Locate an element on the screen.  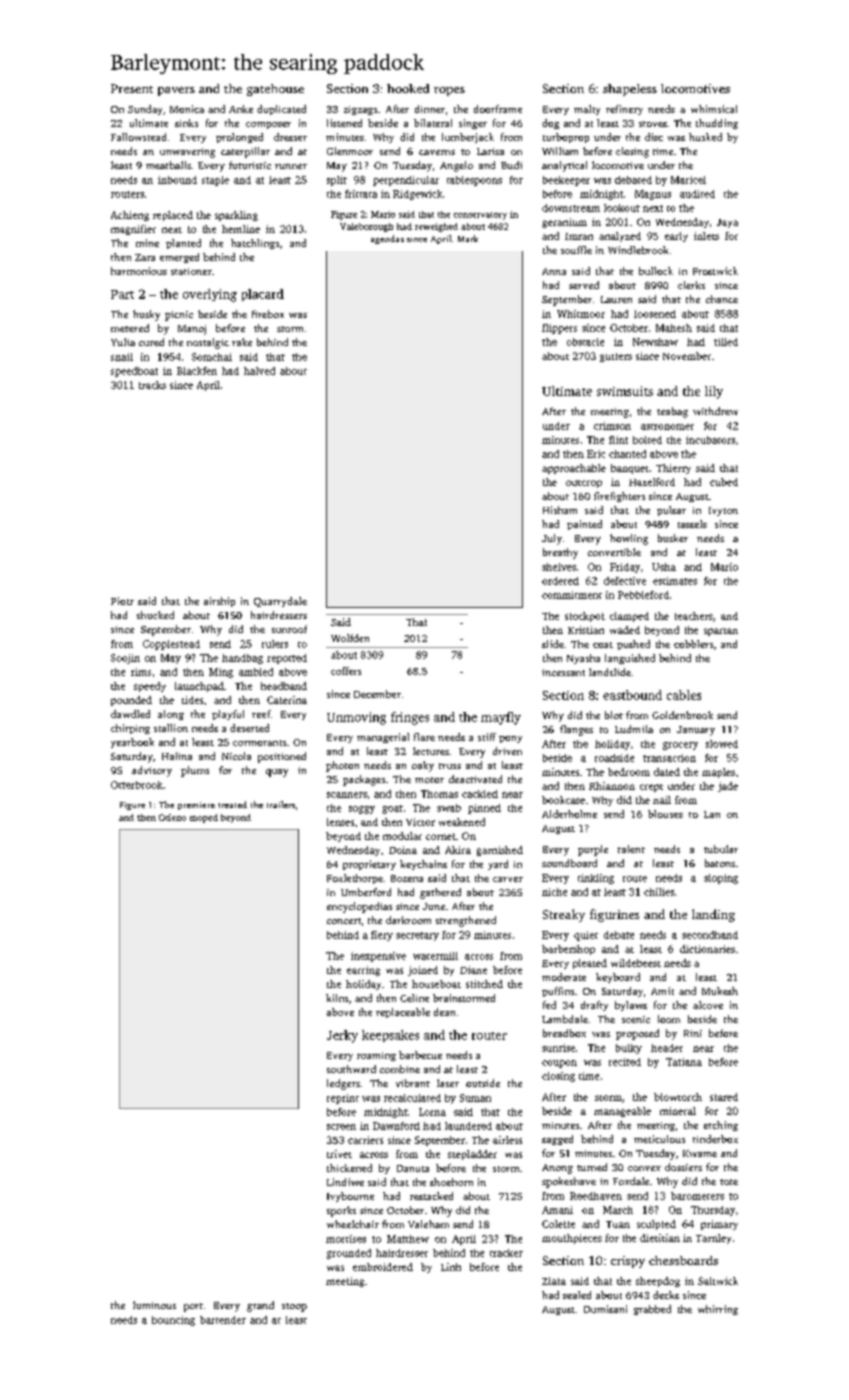
convex is located at coordinates (644, 1168).
